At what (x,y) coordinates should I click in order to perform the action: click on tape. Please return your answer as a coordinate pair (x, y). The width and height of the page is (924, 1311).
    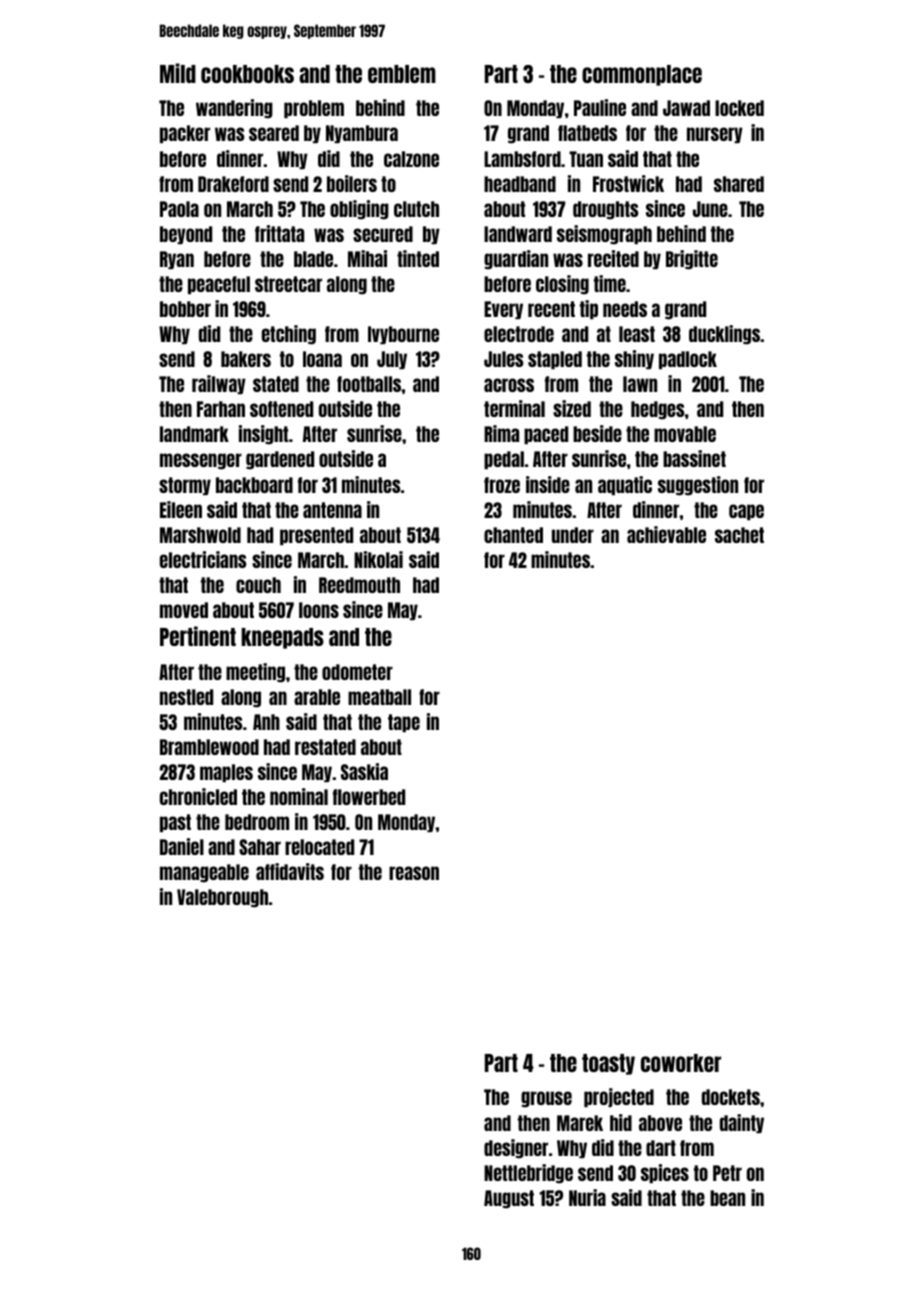
    Looking at the image, I should click on (404, 723).
